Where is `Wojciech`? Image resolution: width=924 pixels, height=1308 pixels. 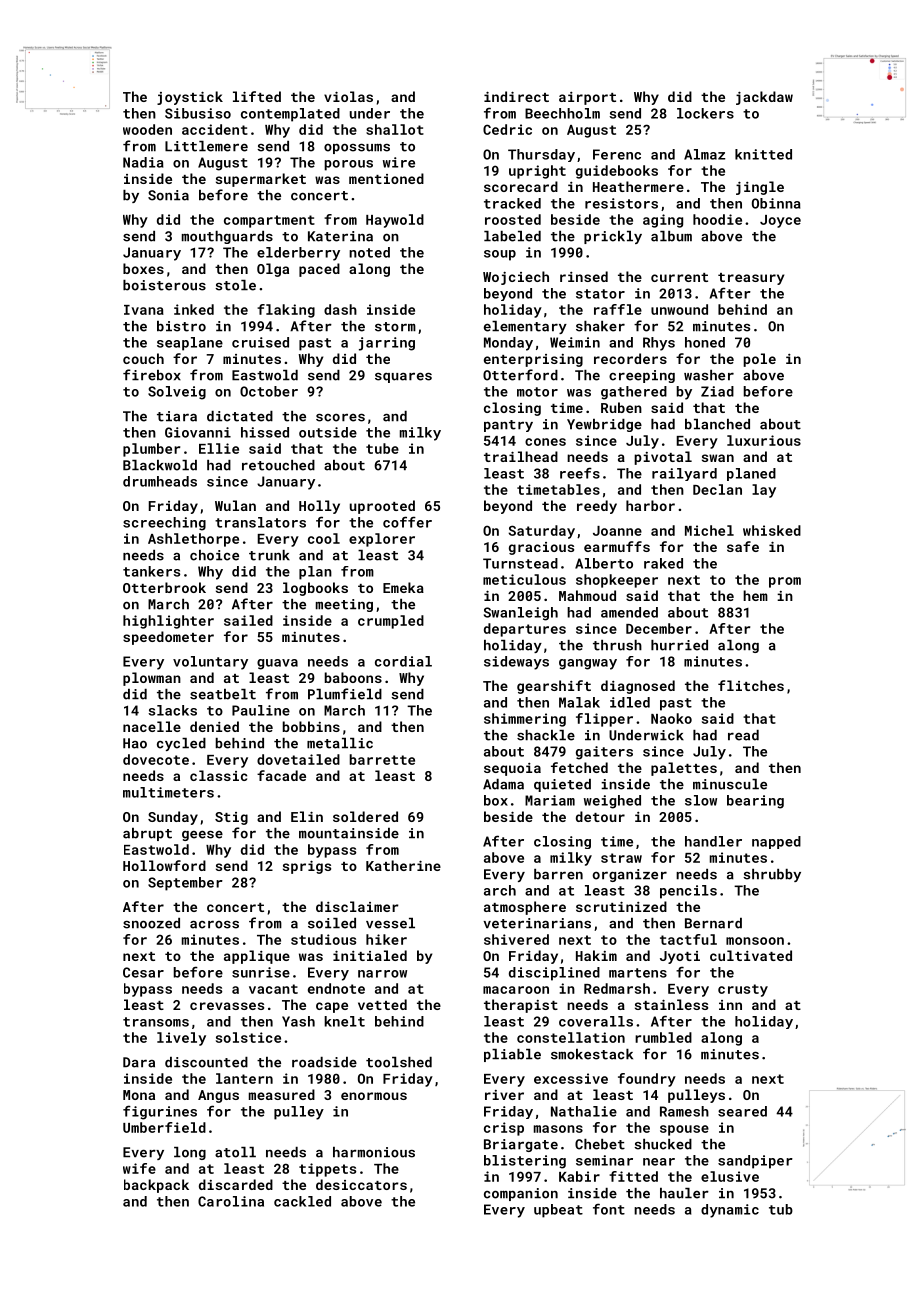 Wojciech is located at coordinates (516, 278).
